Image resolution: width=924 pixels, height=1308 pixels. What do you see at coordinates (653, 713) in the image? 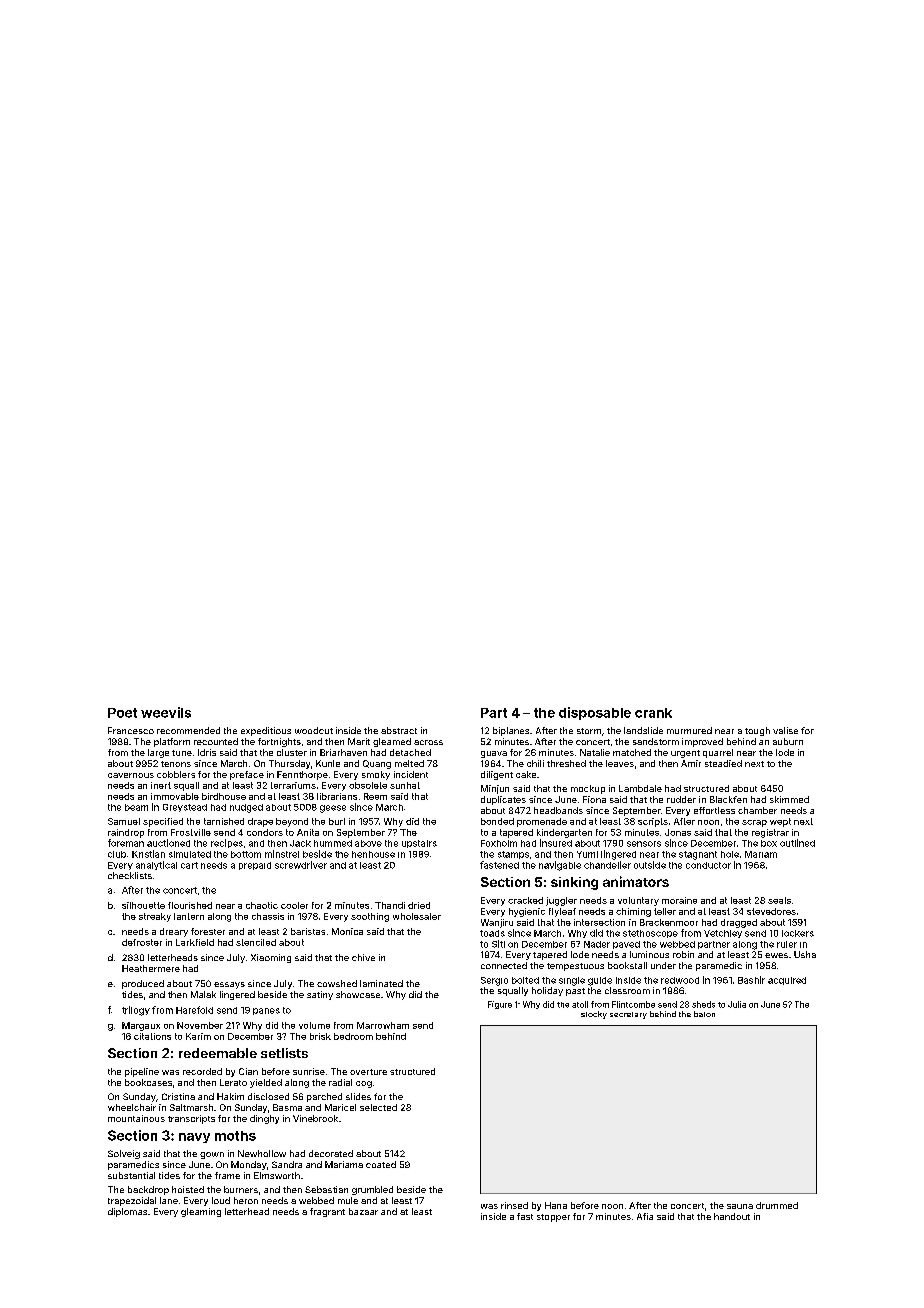
I see `crank` at bounding box center [653, 713].
